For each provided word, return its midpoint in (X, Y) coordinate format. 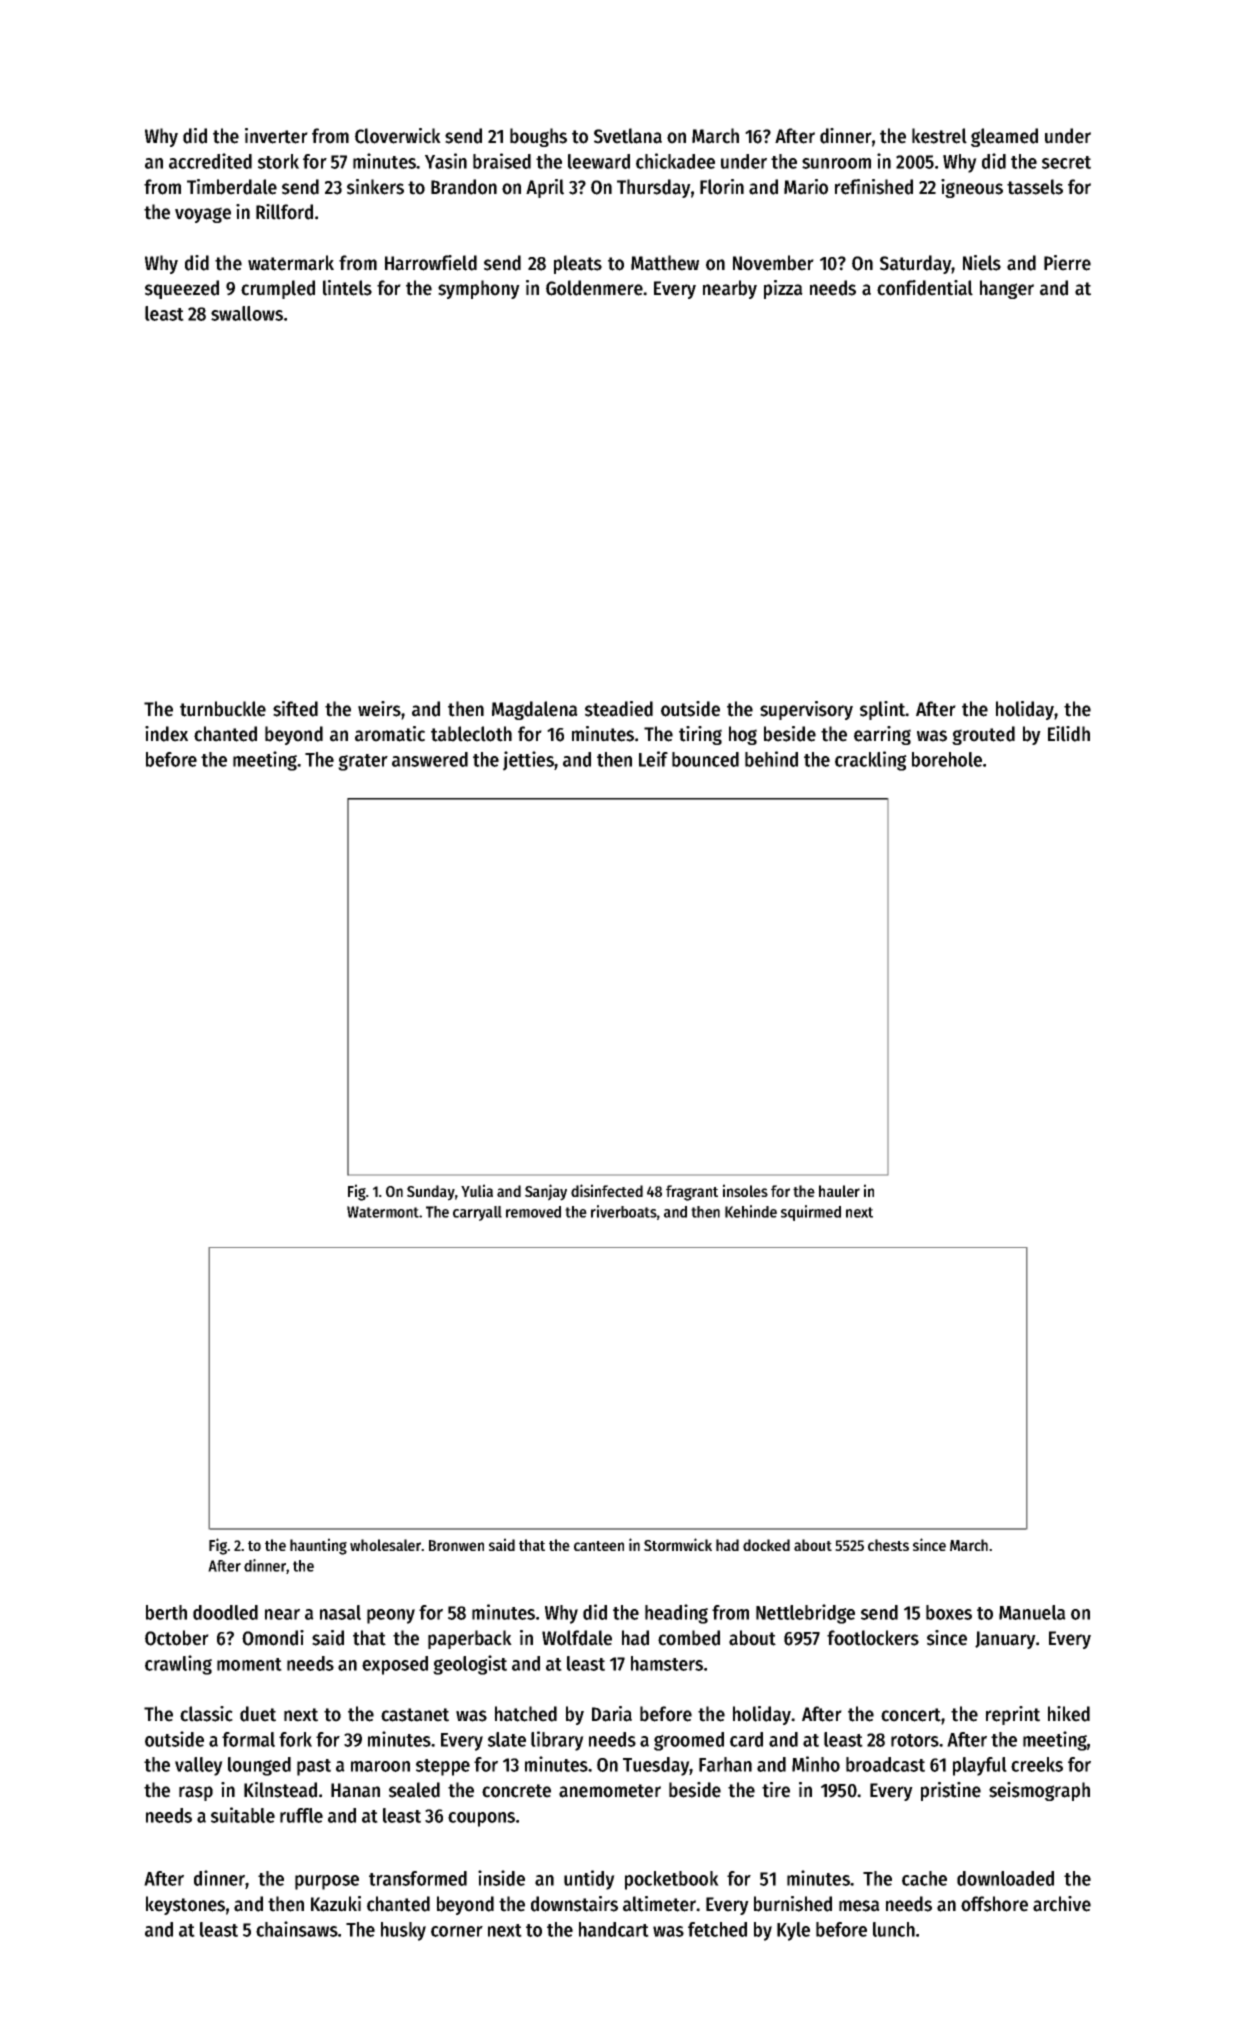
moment (249, 1664)
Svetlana (628, 136)
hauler (839, 1191)
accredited (210, 161)
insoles (745, 1190)
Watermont (383, 1212)
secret (1066, 162)
